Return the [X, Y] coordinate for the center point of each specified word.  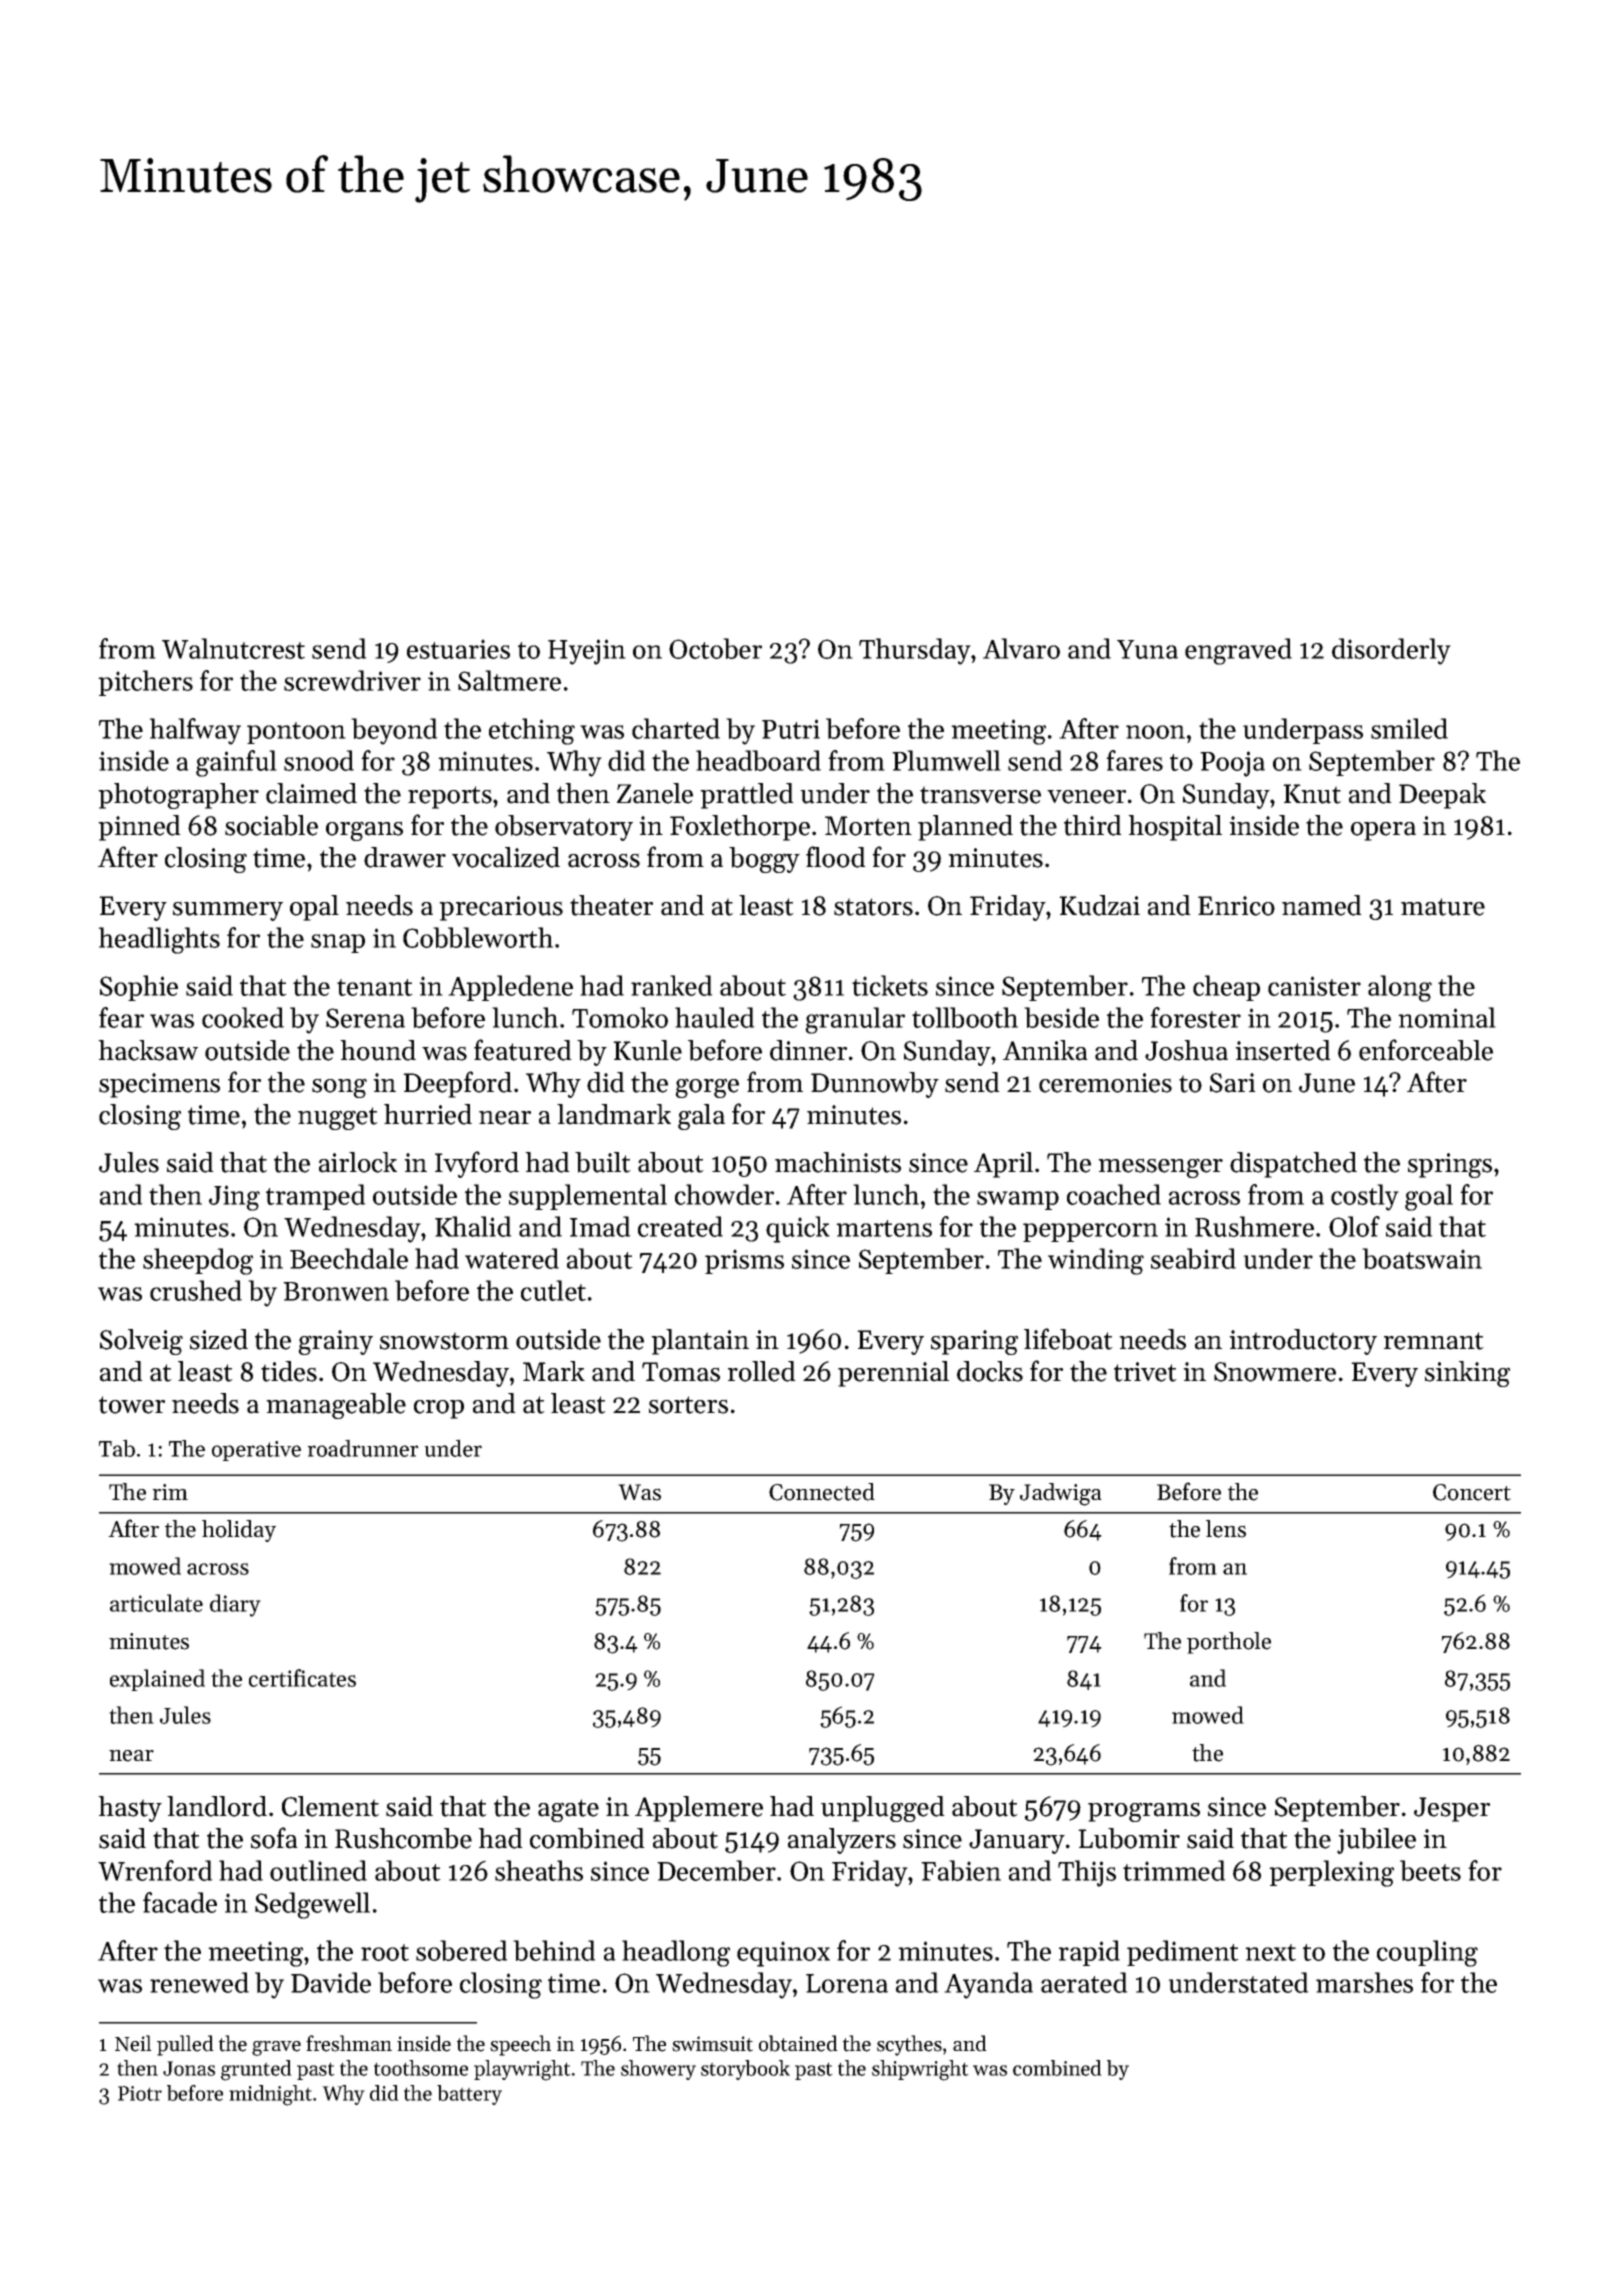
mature [1443, 907]
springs [1450, 1165]
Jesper [1452, 1809]
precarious [501, 908]
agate [568, 1810]
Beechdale [349, 1258]
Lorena [847, 1983]
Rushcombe [403, 1838]
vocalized [506, 857]
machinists [838, 1162]
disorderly [1391, 651]
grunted [256, 2070]
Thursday [915, 651]
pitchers [145, 683]
